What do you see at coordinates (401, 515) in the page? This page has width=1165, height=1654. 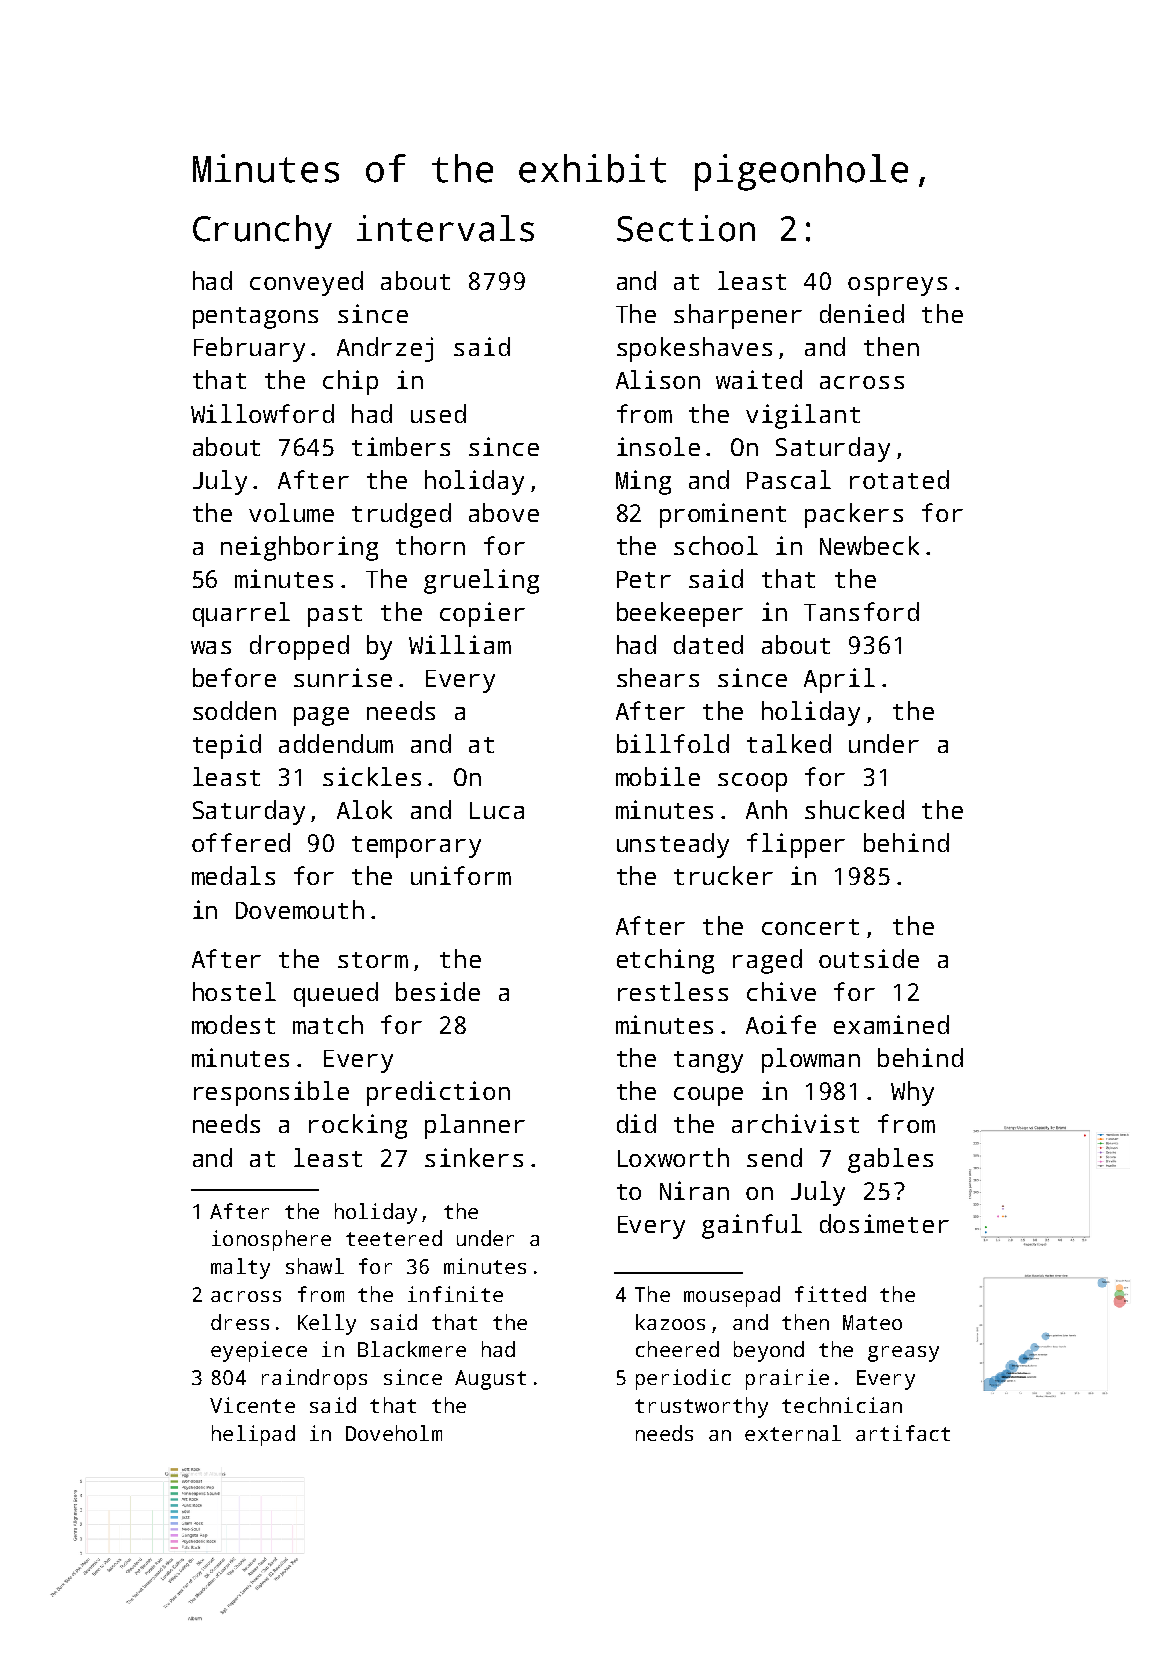 I see `trudged` at bounding box center [401, 515].
